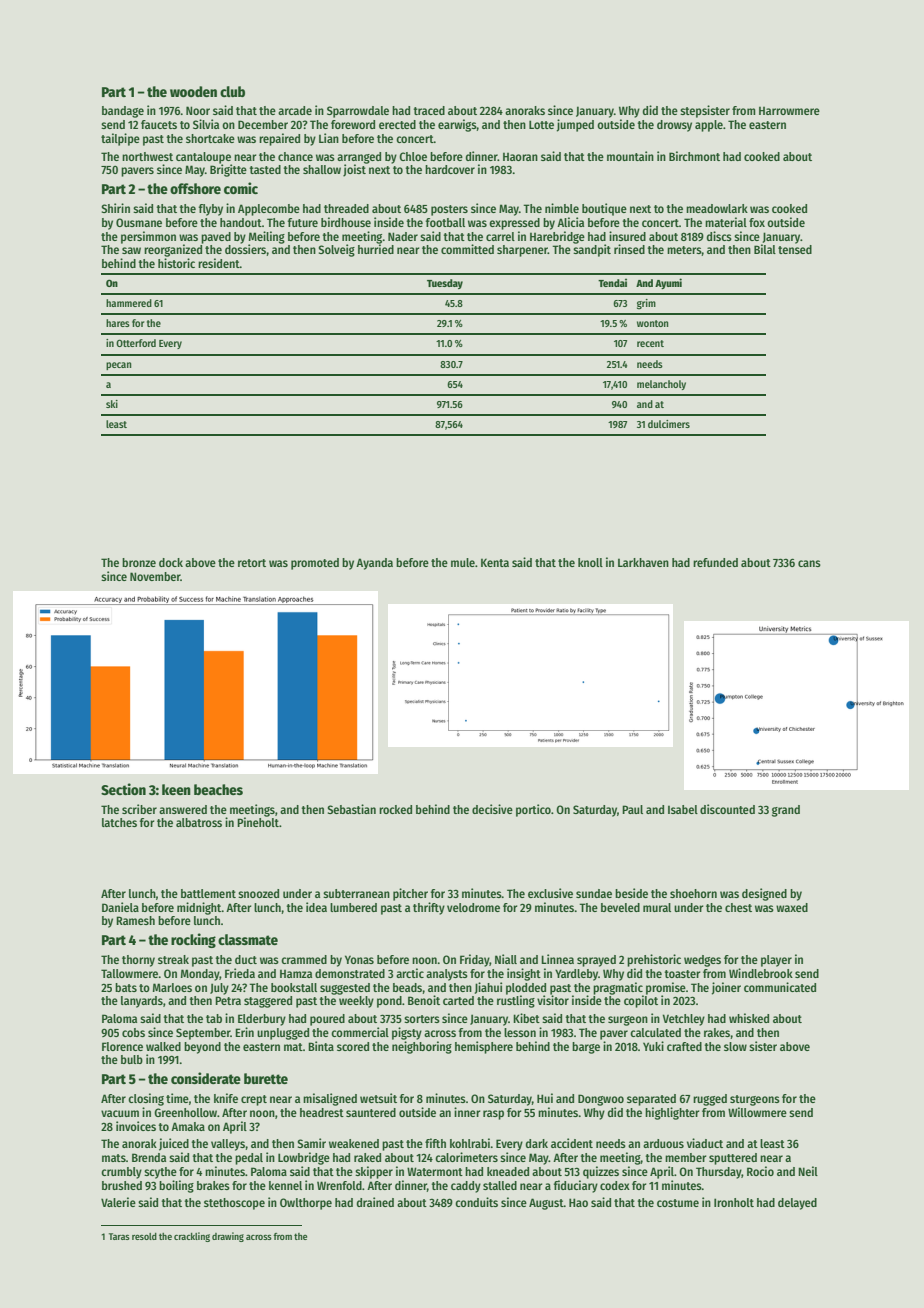 Image resolution: width=924 pixels, height=1308 pixels. I want to click on mule, so click(463, 562).
